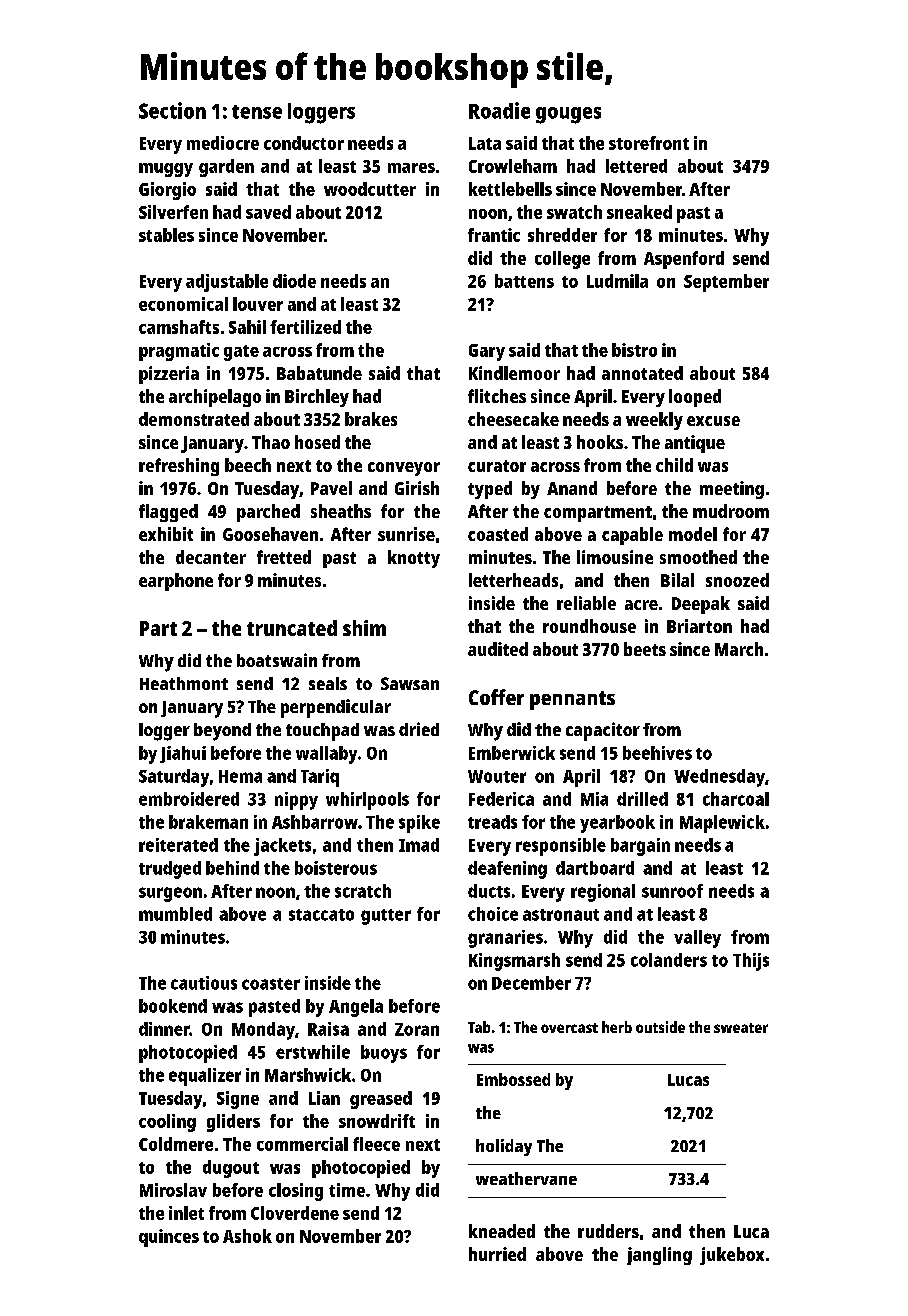 The width and height of the image is (908, 1316). What do you see at coordinates (176, 582) in the image?
I see `earphone` at bounding box center [176, 582].
